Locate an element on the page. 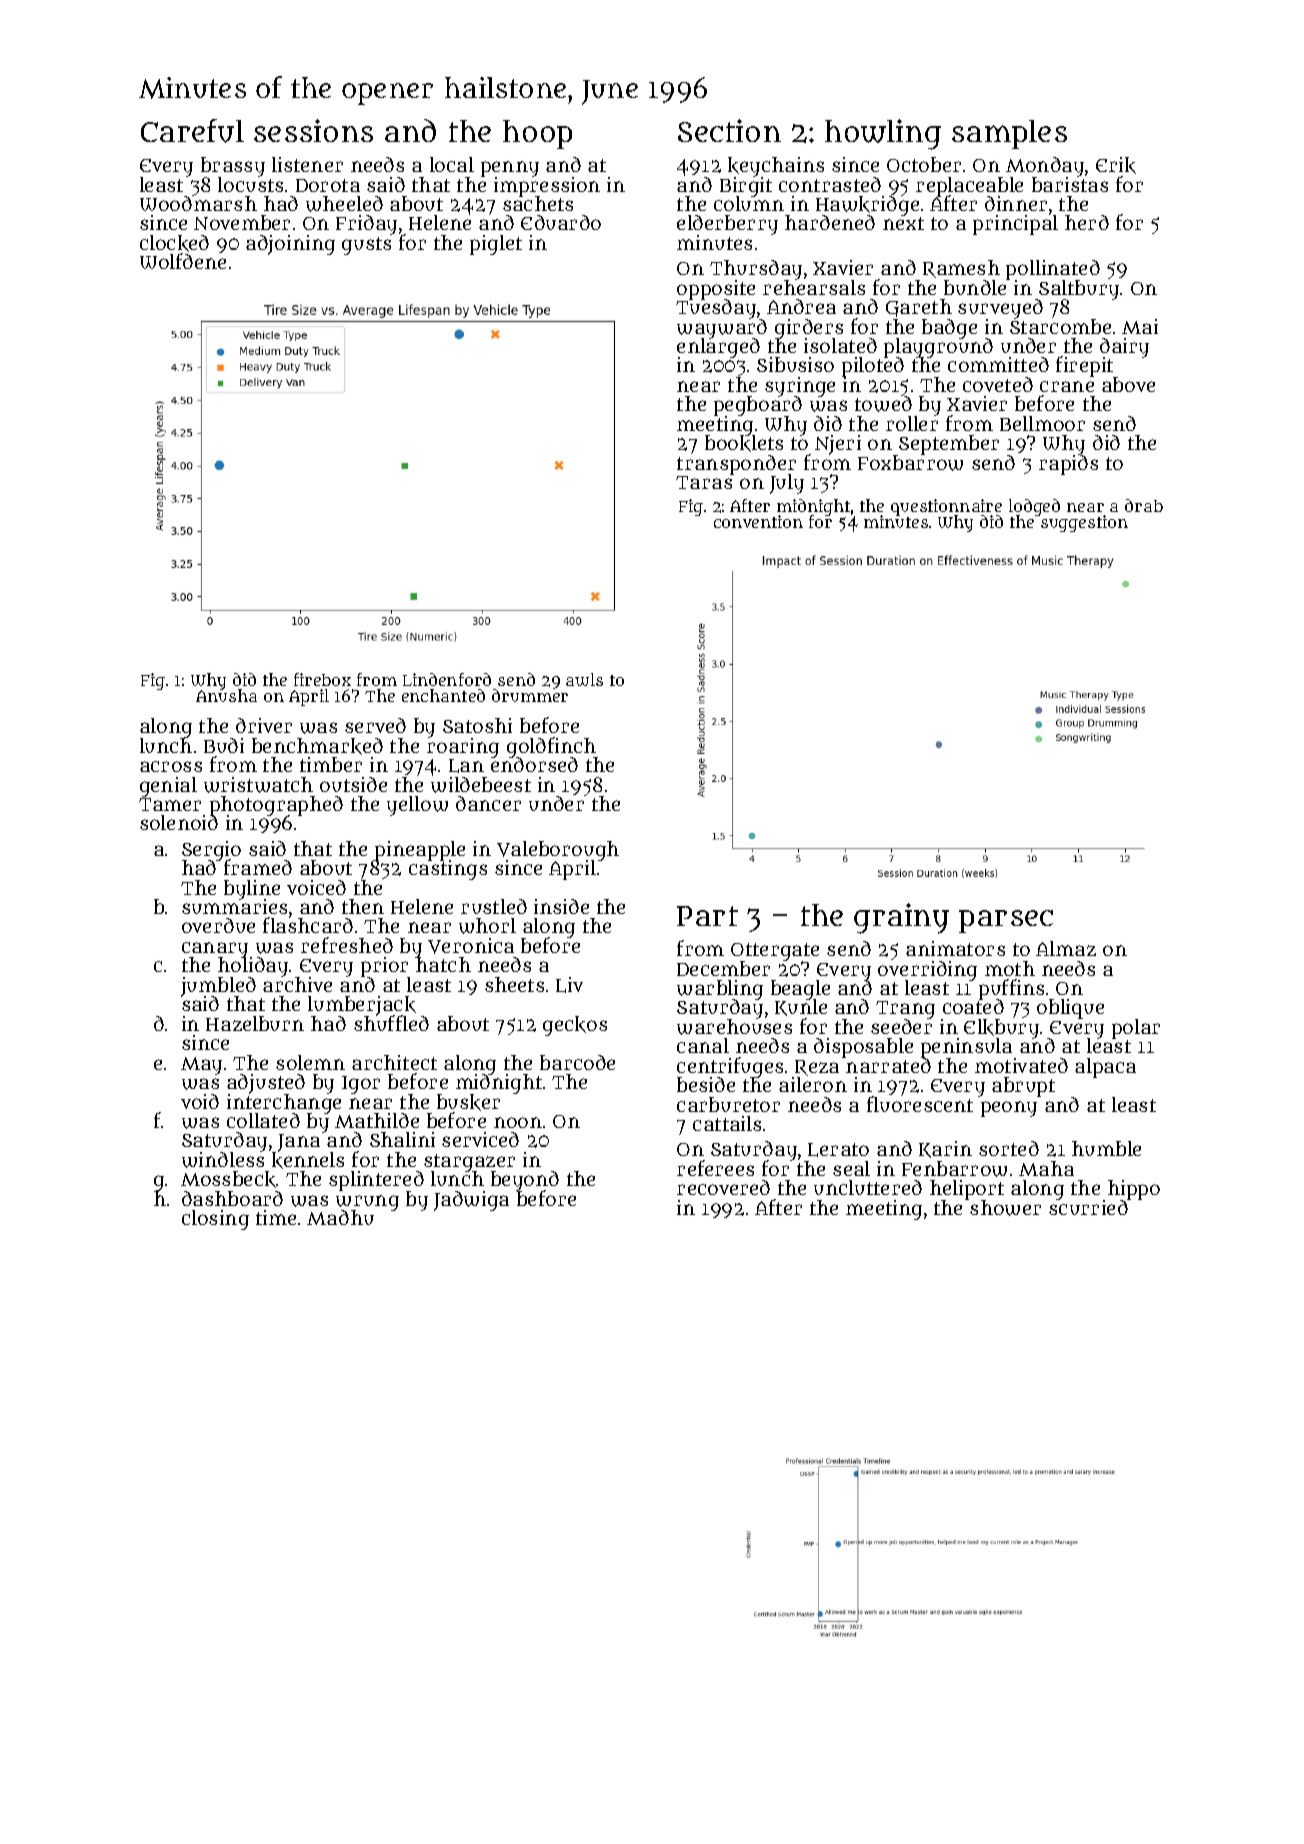 This page has width=1304, height=1844. goldfinch is located at coordinates (552, 747).
